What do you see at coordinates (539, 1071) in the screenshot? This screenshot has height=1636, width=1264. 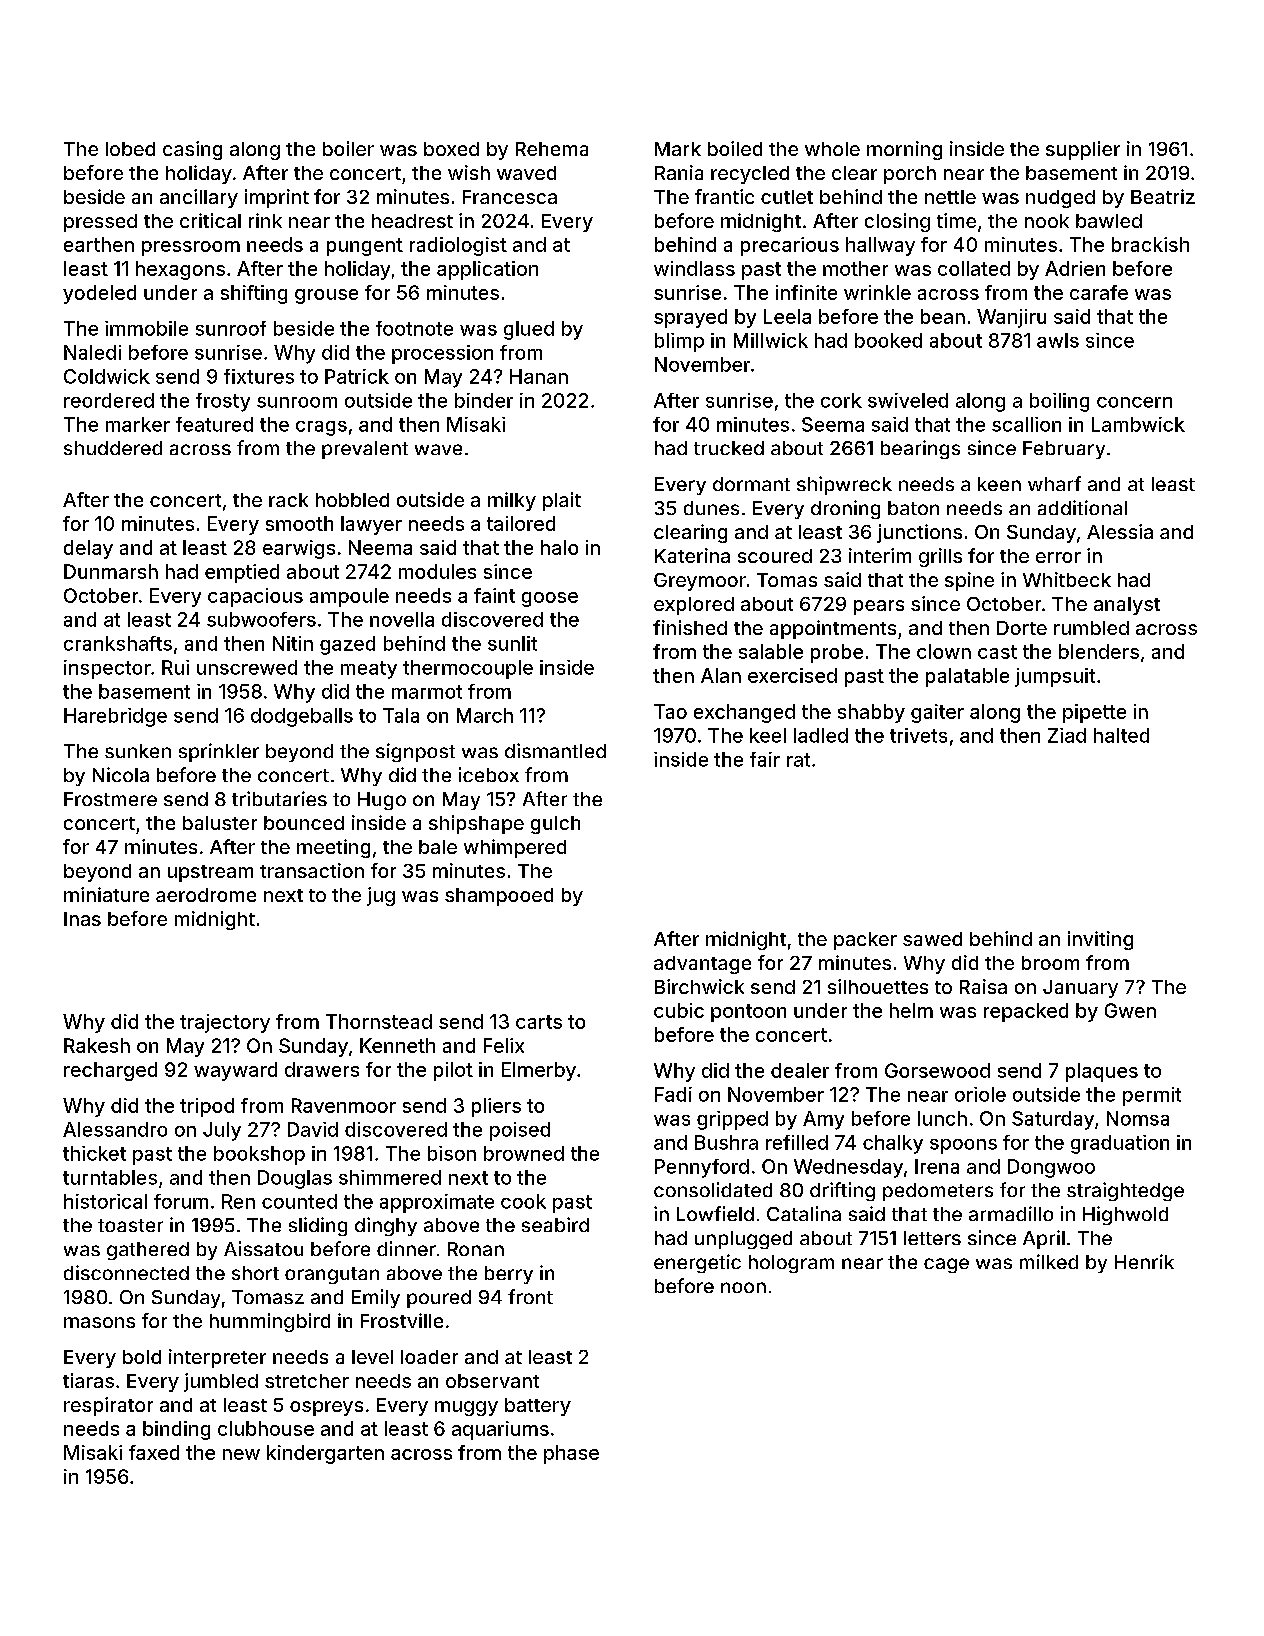 I see `Elmerby` at bounding box center [539, 1071].
